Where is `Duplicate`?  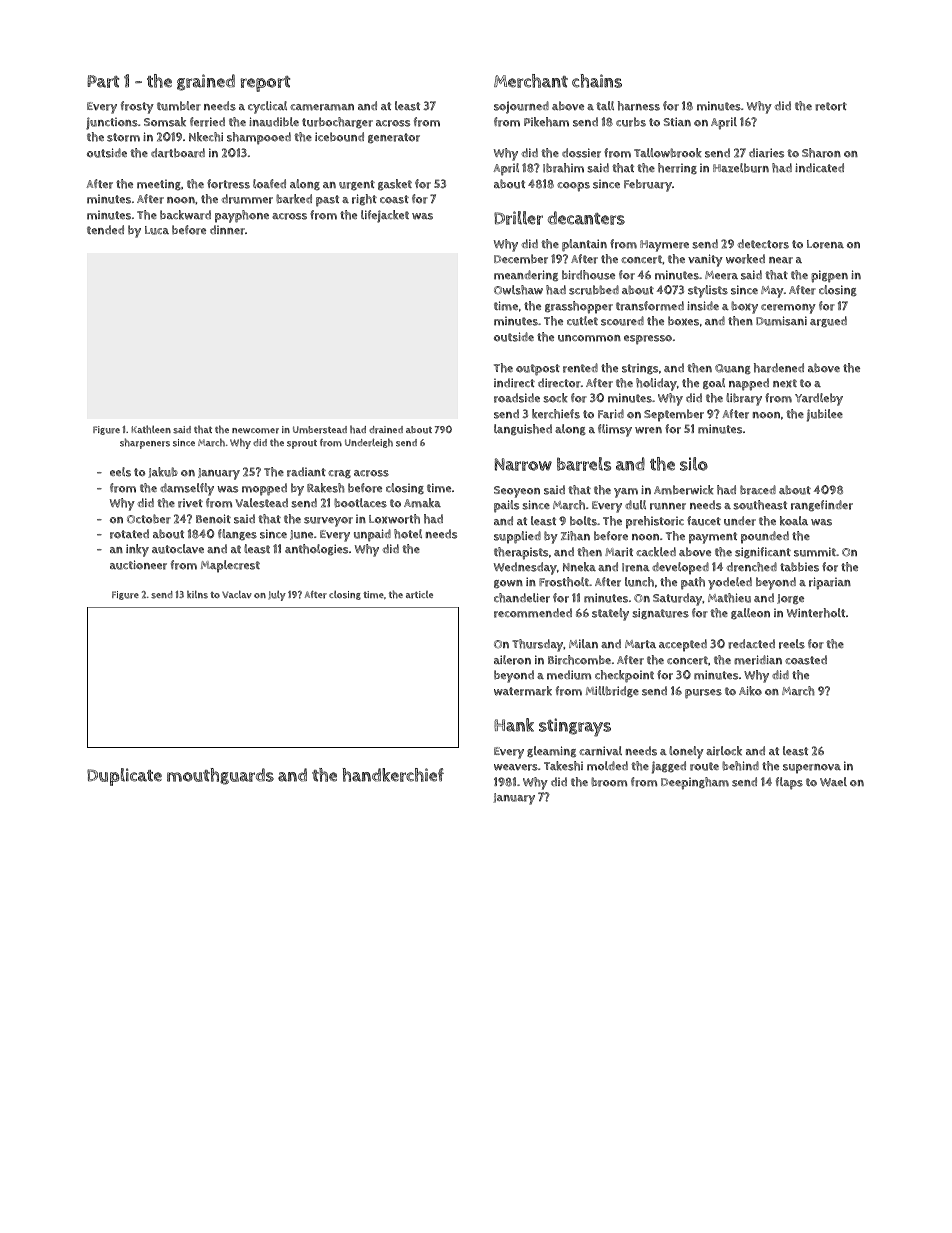
Duplicate is located at coordinates (124, 777).
